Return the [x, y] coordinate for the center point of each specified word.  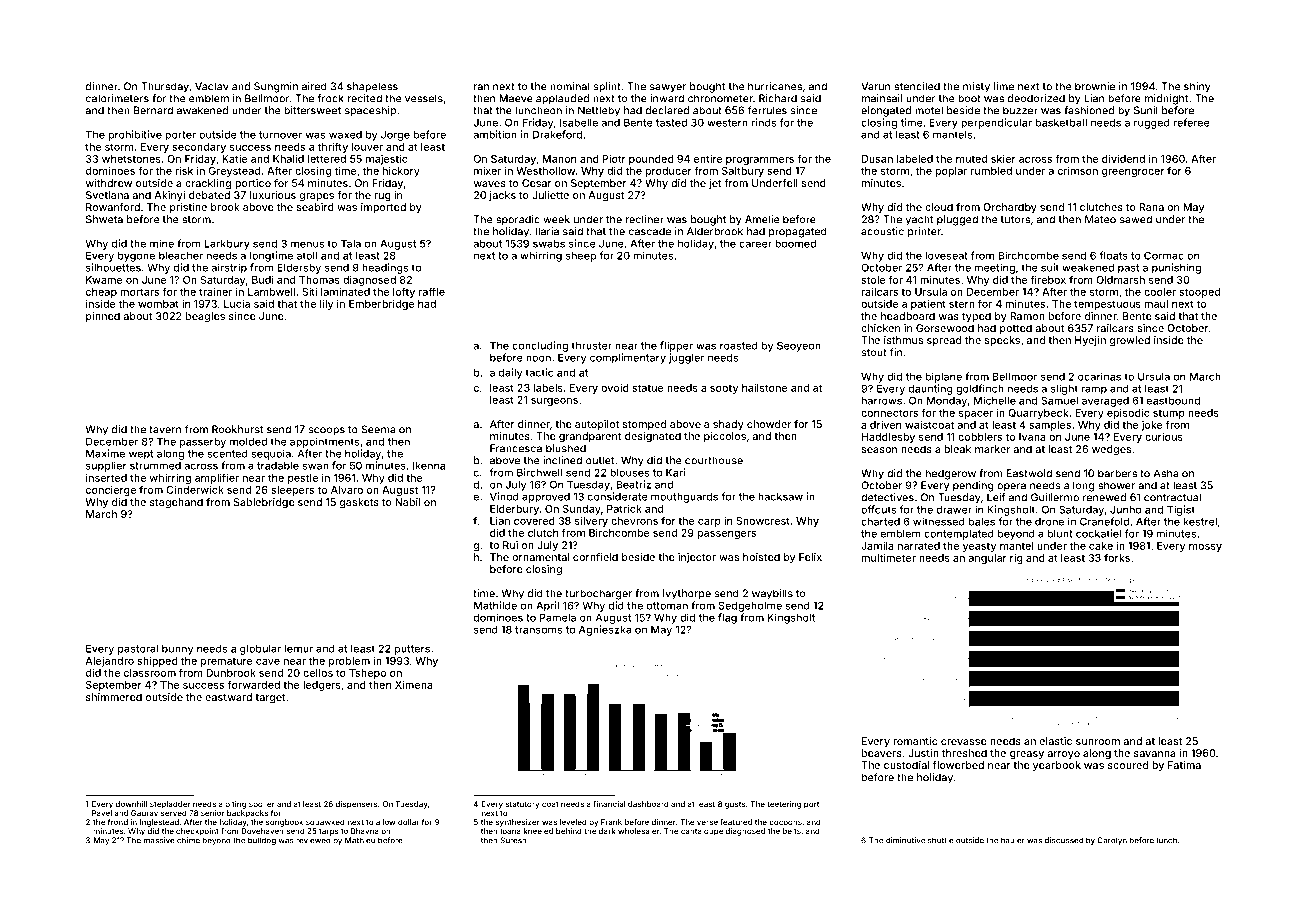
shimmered [114, 697]
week [556, 219]
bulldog [262, 841]
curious [1164, 437]
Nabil [407, 502]
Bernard [153, 110]
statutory [522, 805]
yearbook [1057, 766]
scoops [327, 431]
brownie [1095, 86]
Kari [675, 472]
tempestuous [1107, 305]
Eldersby [299, 268]
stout [874, 353]
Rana [1151, 207]
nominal [570, 86]
